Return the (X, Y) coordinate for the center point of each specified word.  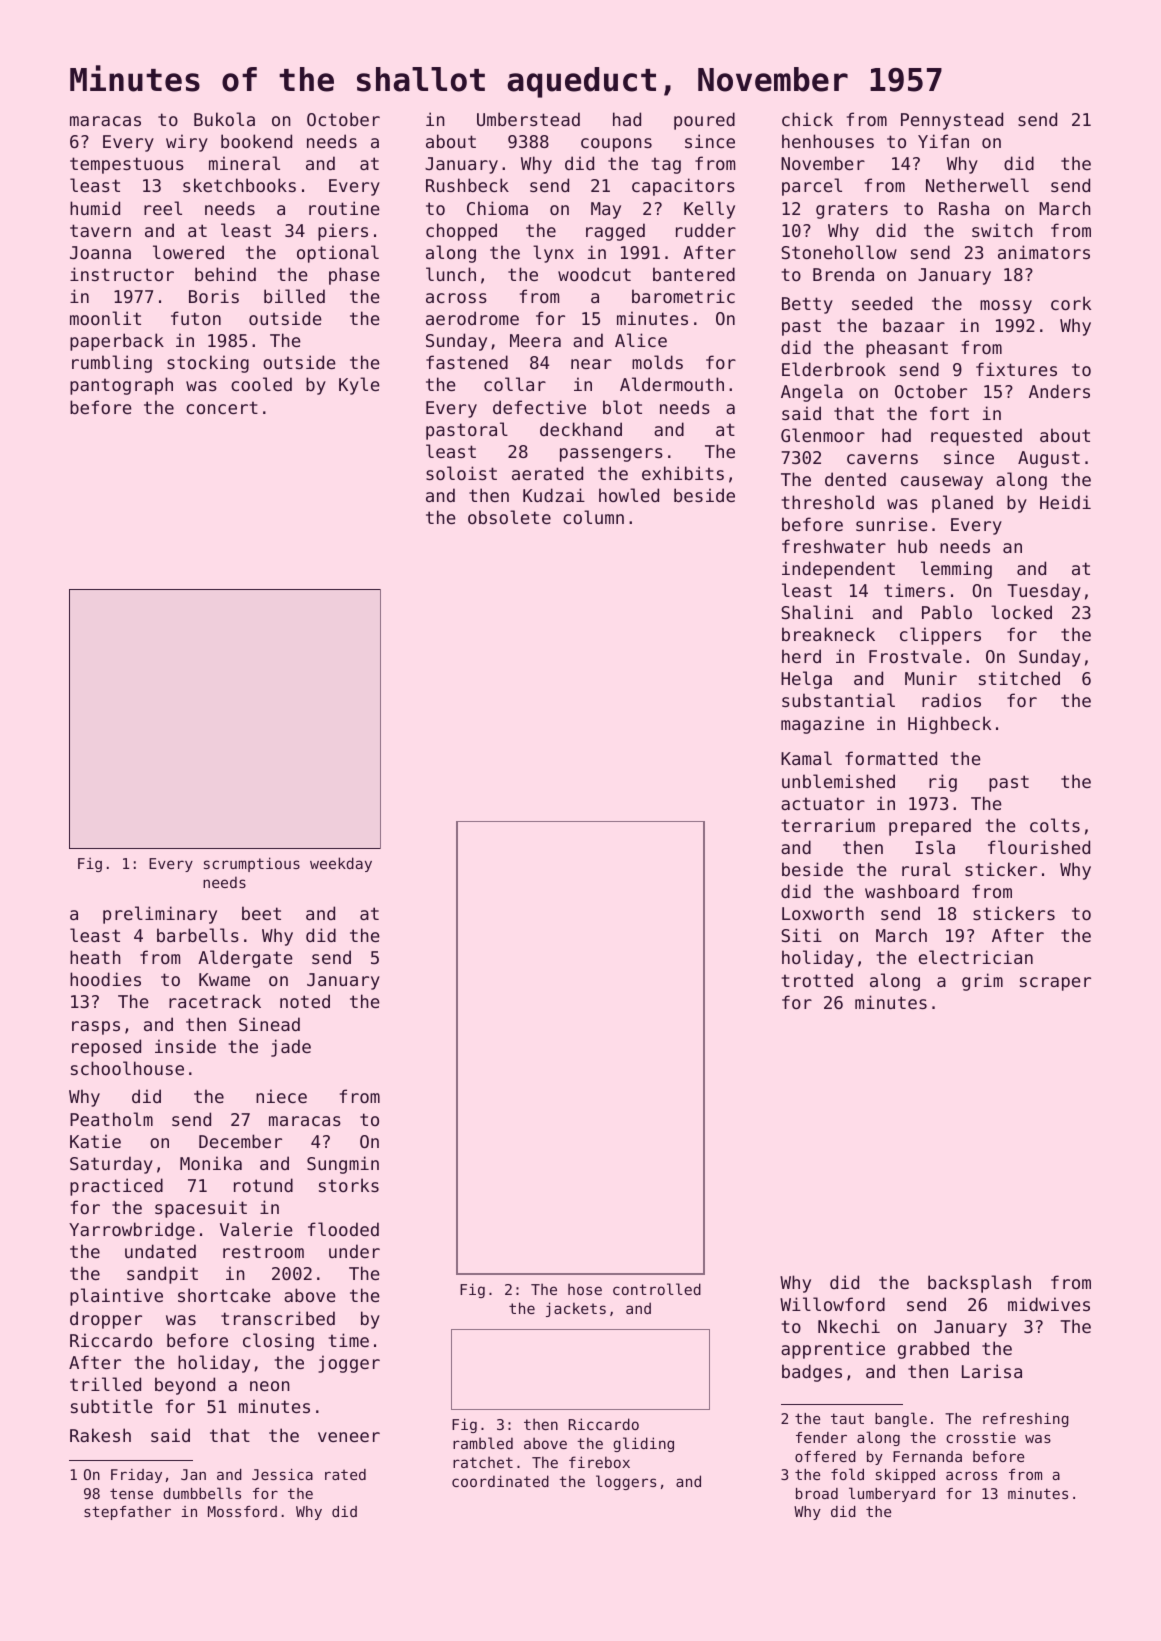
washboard (912, 891)
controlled (657, 1289)
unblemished (838, 781)
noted (305, 1001)
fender (821, 1437)
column (593, 517)
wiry (187, 143)
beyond (185, 1386)
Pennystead (952, 121)
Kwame (224, 979)
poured (704, 121)
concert (222, 407)
